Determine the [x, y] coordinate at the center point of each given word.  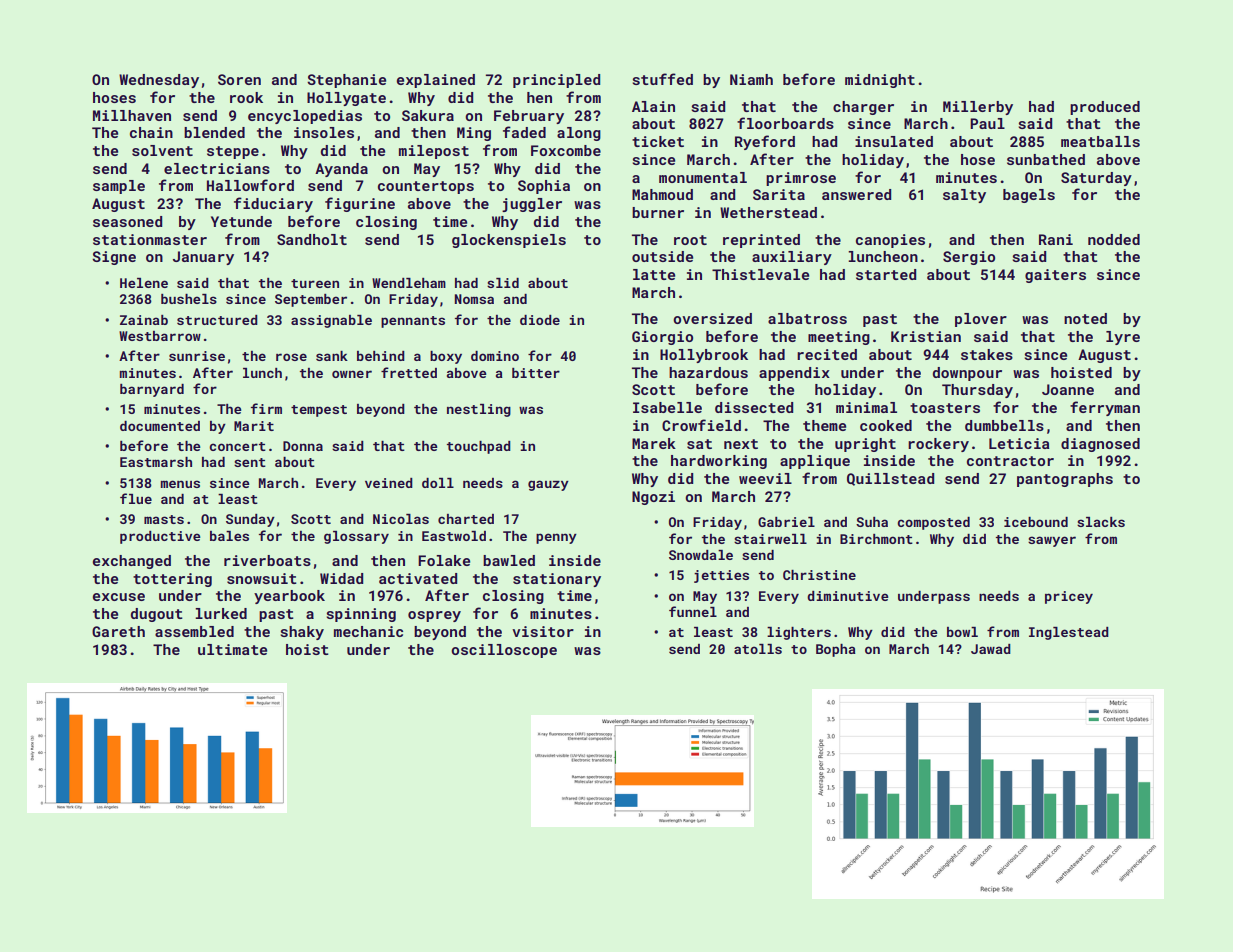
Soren [239, 79]
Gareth [118, 631]
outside [662, 256]
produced [1105, 108]
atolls [758, 649]
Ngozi [653, 498]
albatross [807, 318]
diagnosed [1100, 445]
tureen [315, 283]
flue [136, 498]
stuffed [663, 79]
